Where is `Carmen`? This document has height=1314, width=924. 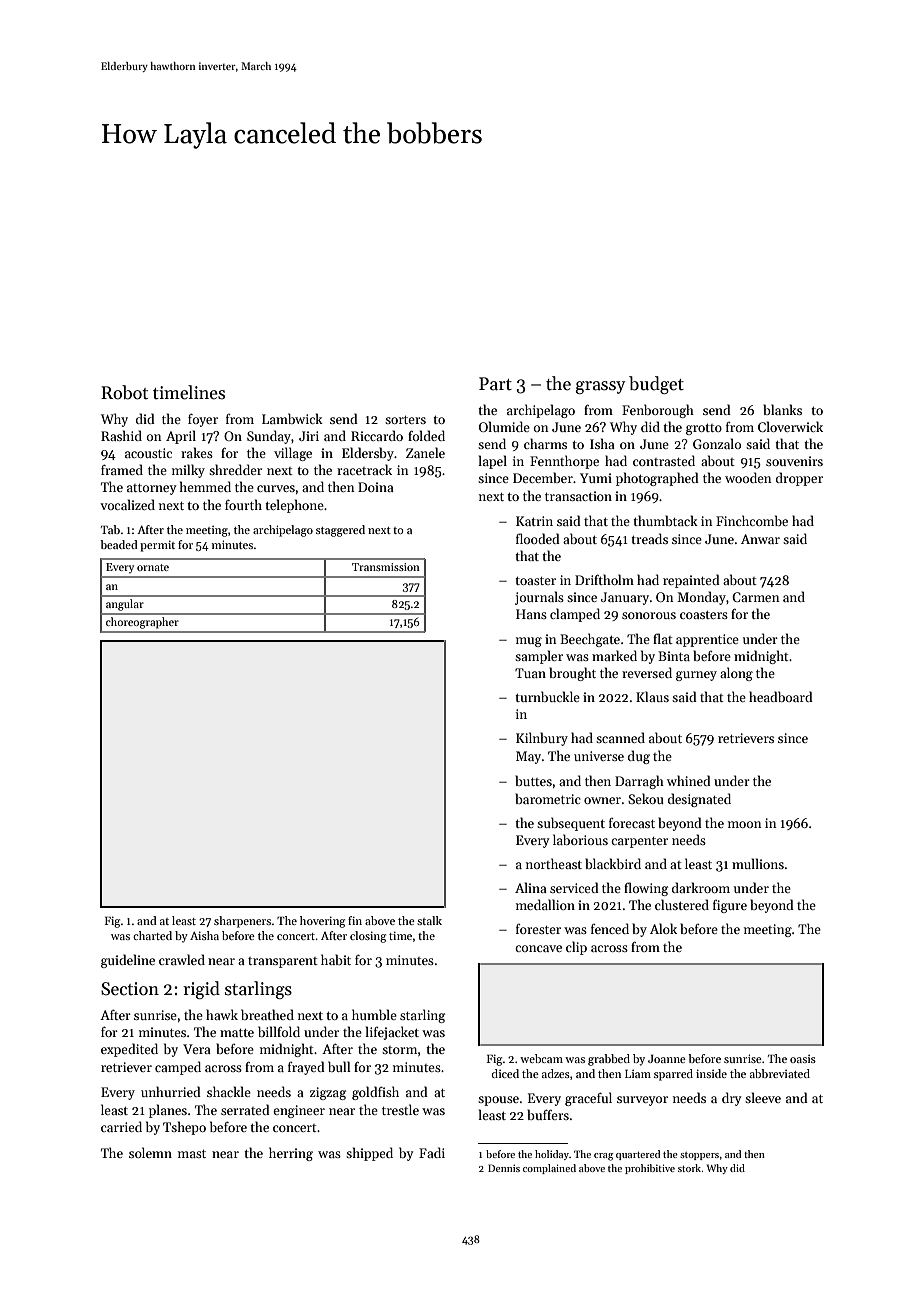
Carmen is located at coordinates (755, 597).
